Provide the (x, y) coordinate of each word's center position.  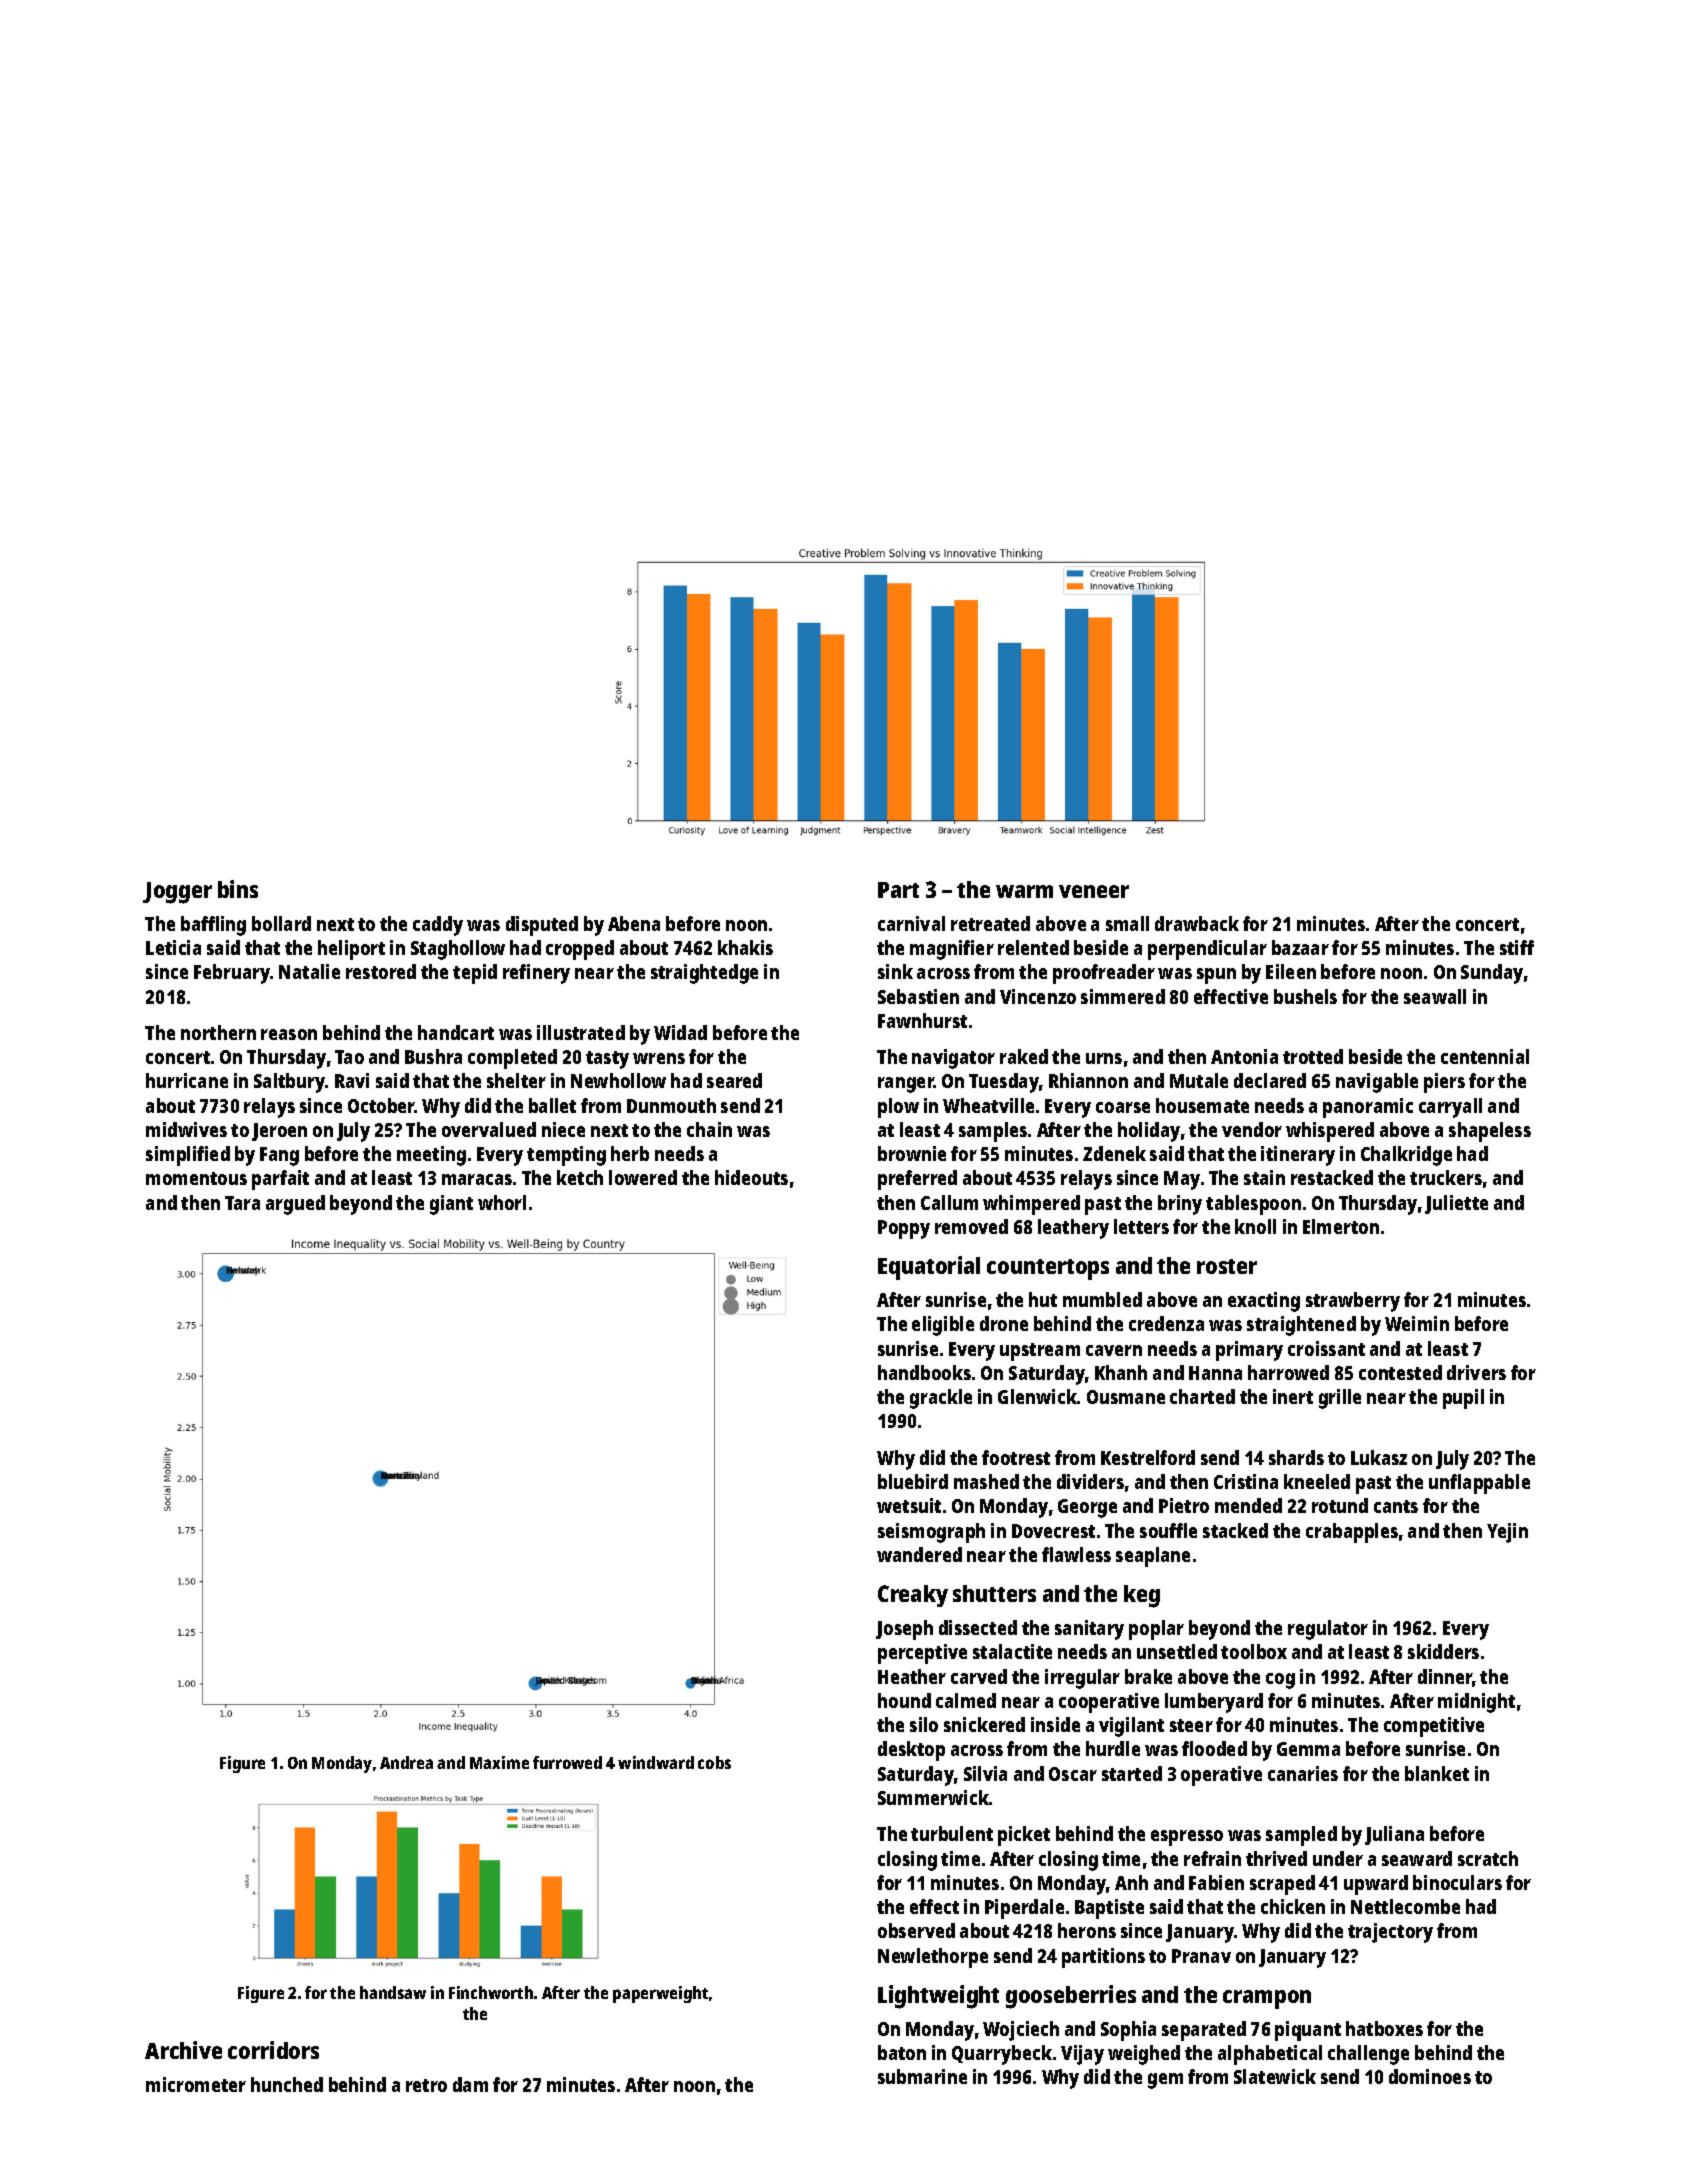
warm (1024, 891)
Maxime (499, 1762)
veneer (1094, 891)
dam (470, 2084)
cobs (714, 1762)
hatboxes (1384, 2028)
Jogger (177, 893)
